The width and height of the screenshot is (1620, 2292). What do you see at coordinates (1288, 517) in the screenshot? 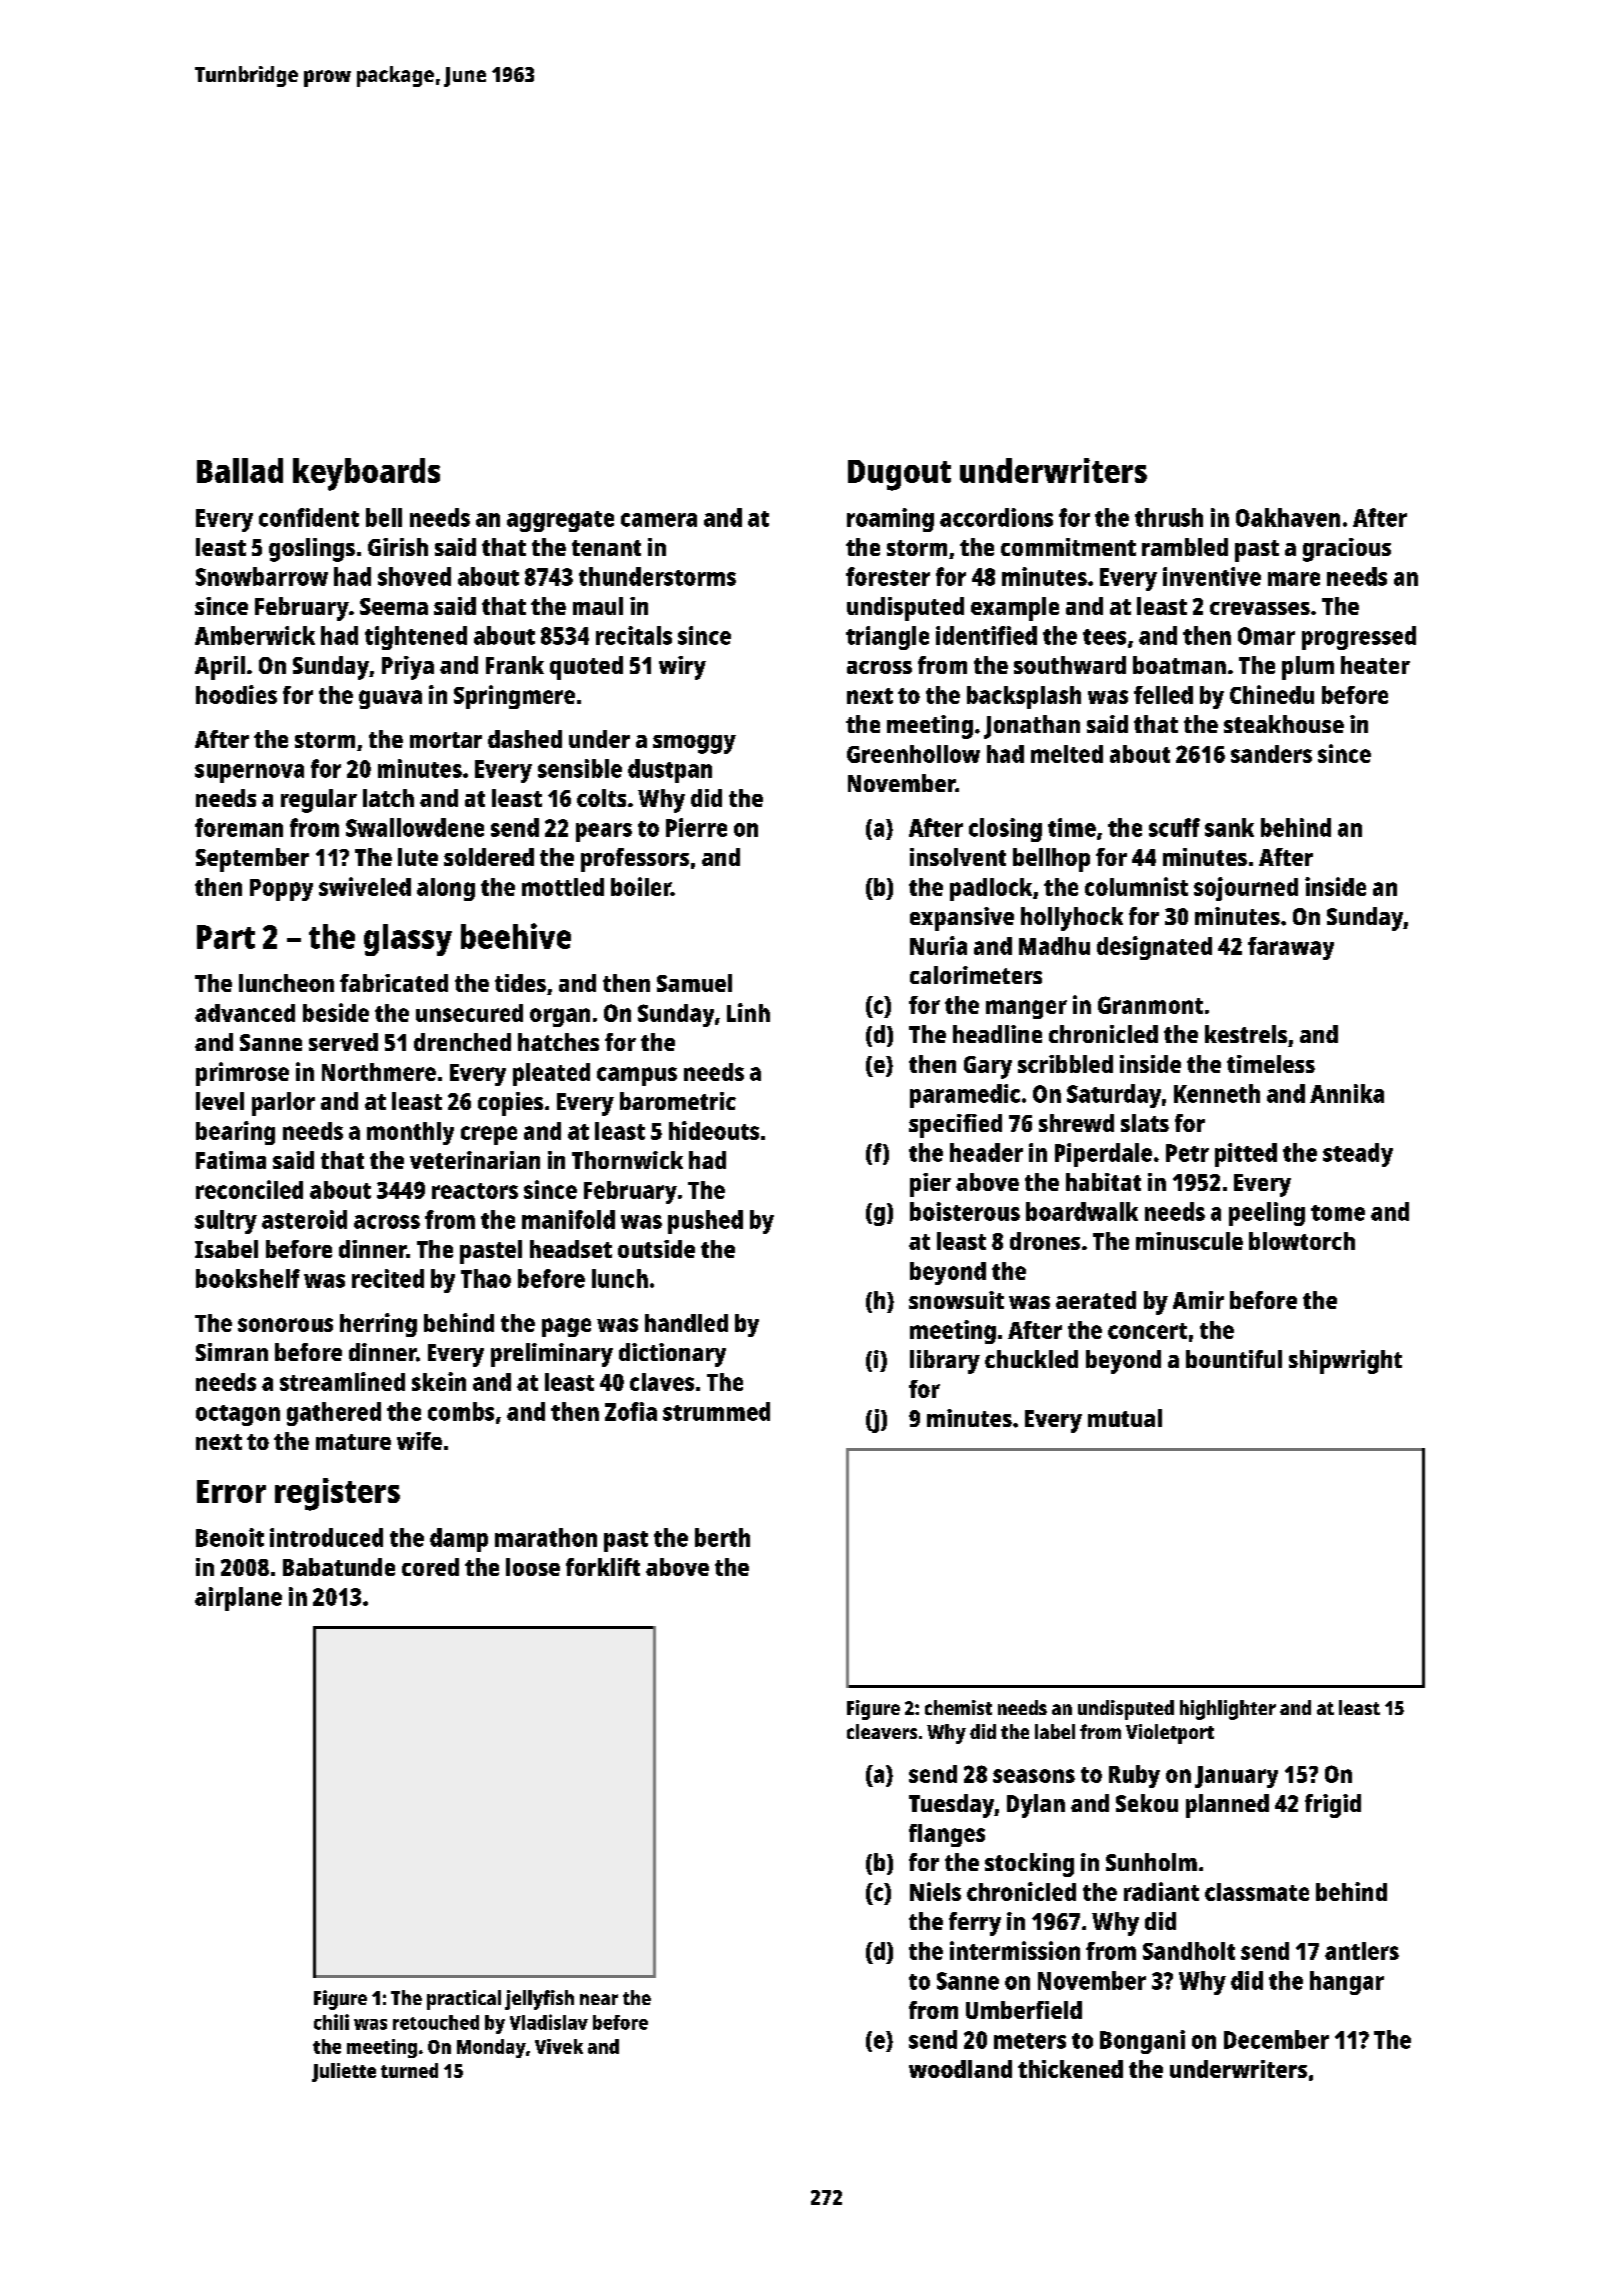
I see `Oakhaven` at bounding box center [1288, 517].
